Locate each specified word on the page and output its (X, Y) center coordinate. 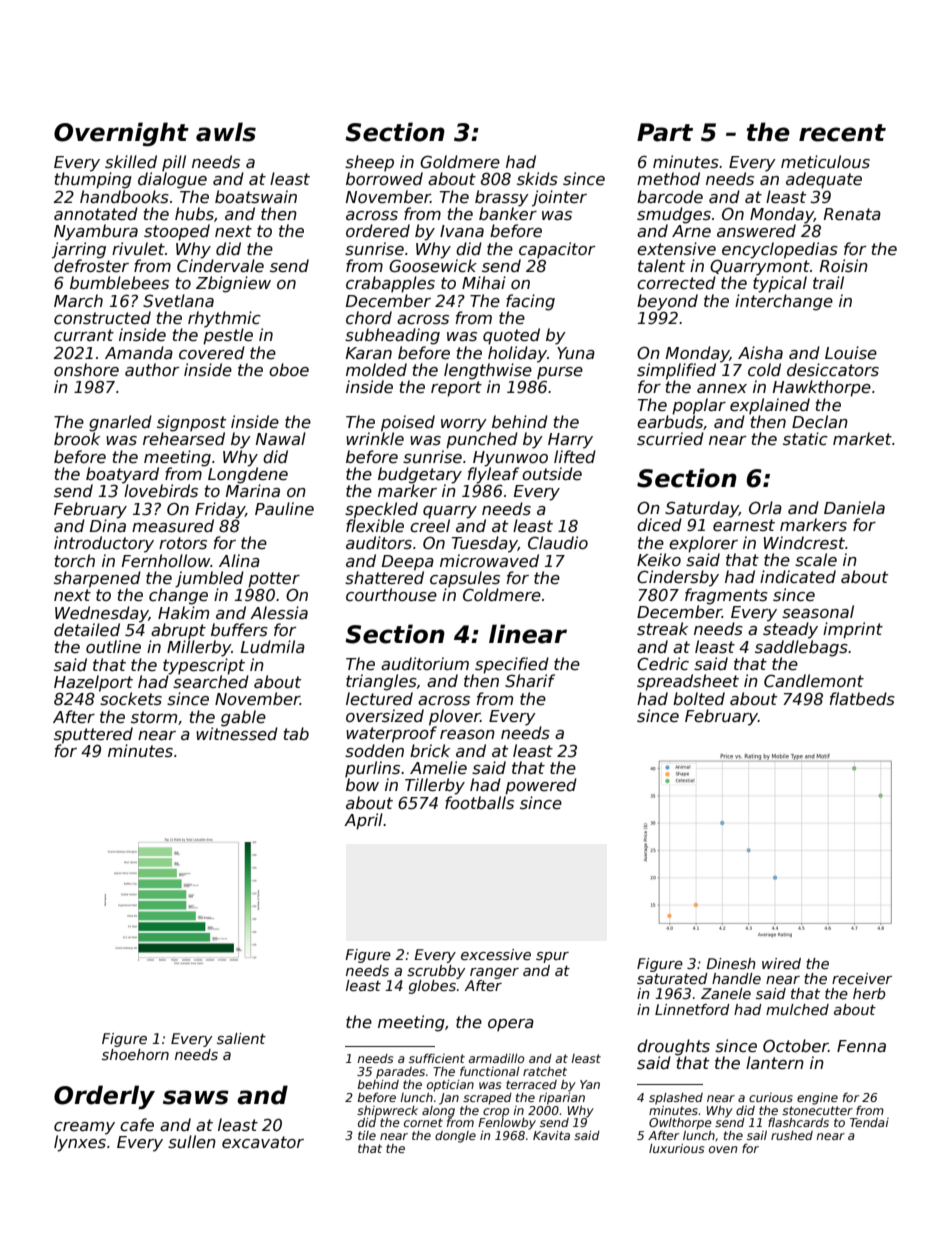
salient (241, 1038)
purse (560, 373)
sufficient (437, 1058)
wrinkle (375, 438)
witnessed (237, 734)
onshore (86, 370)
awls (226, 132)
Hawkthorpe (822, 388)
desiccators (833, 370)
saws (196, 1097)
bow (362, 784)
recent (842, 133)
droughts (673, 1047)
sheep (369, 163)
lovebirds (161, 491)
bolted (699, 698)
